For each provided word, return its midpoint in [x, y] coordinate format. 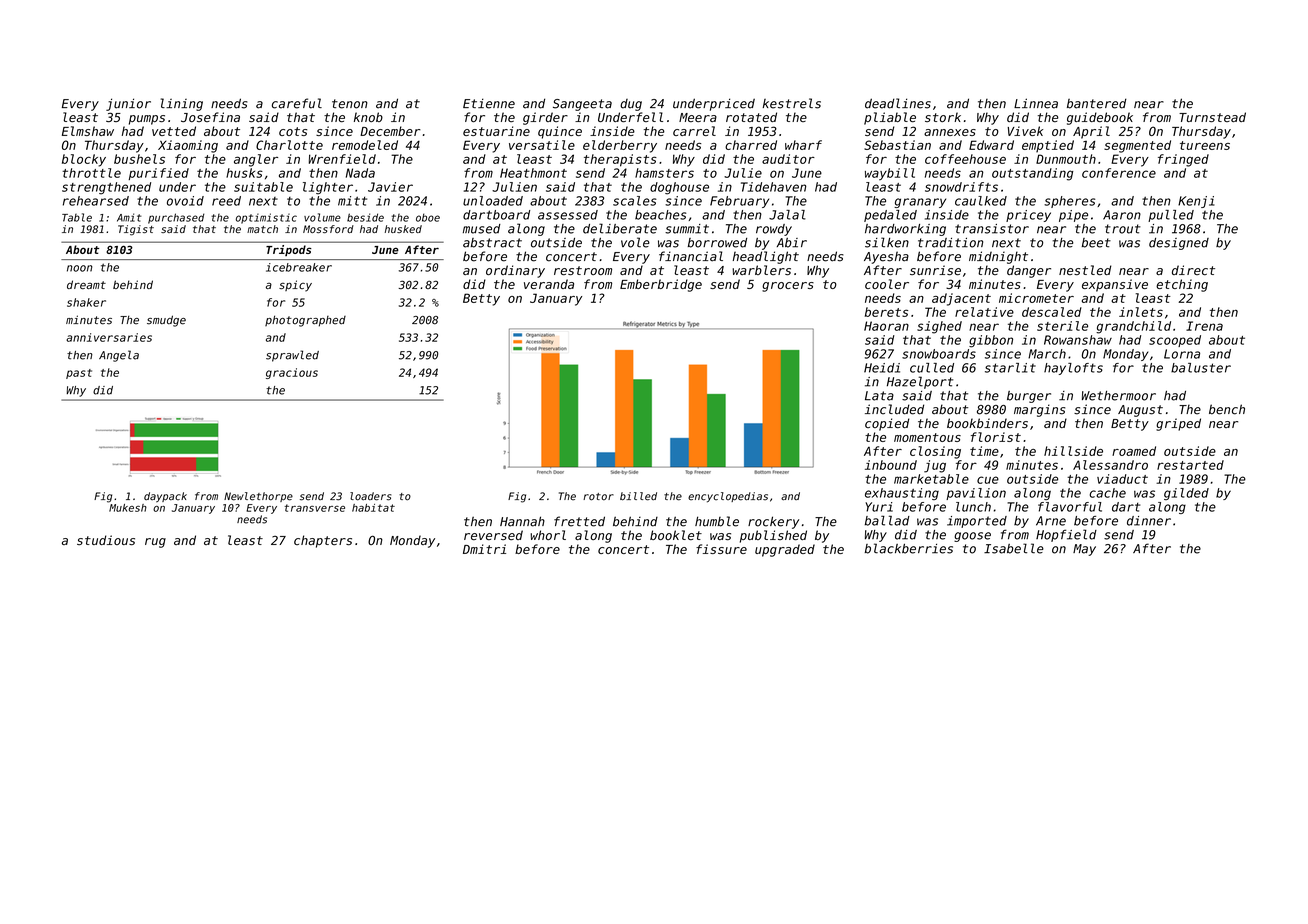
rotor [598, 497]
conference [1119, 173]
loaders [370, 496]
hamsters [664, 173]
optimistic [266, 218]
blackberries [909, 548]
